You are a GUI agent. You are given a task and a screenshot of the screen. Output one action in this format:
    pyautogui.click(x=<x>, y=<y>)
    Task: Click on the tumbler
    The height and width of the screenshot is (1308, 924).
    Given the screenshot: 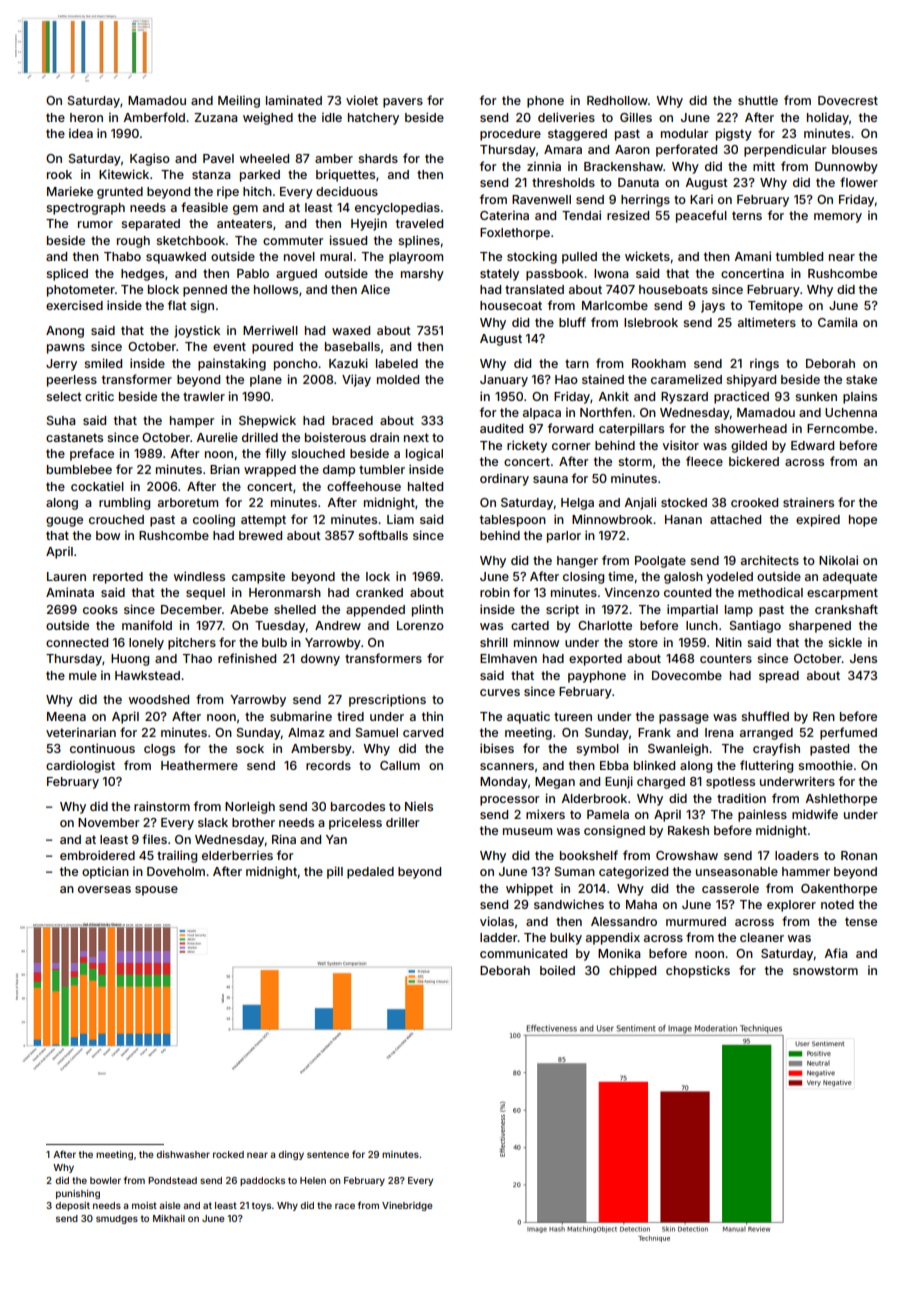 What is the action you would take?
    pyautogui.click(x=382, y=469)
